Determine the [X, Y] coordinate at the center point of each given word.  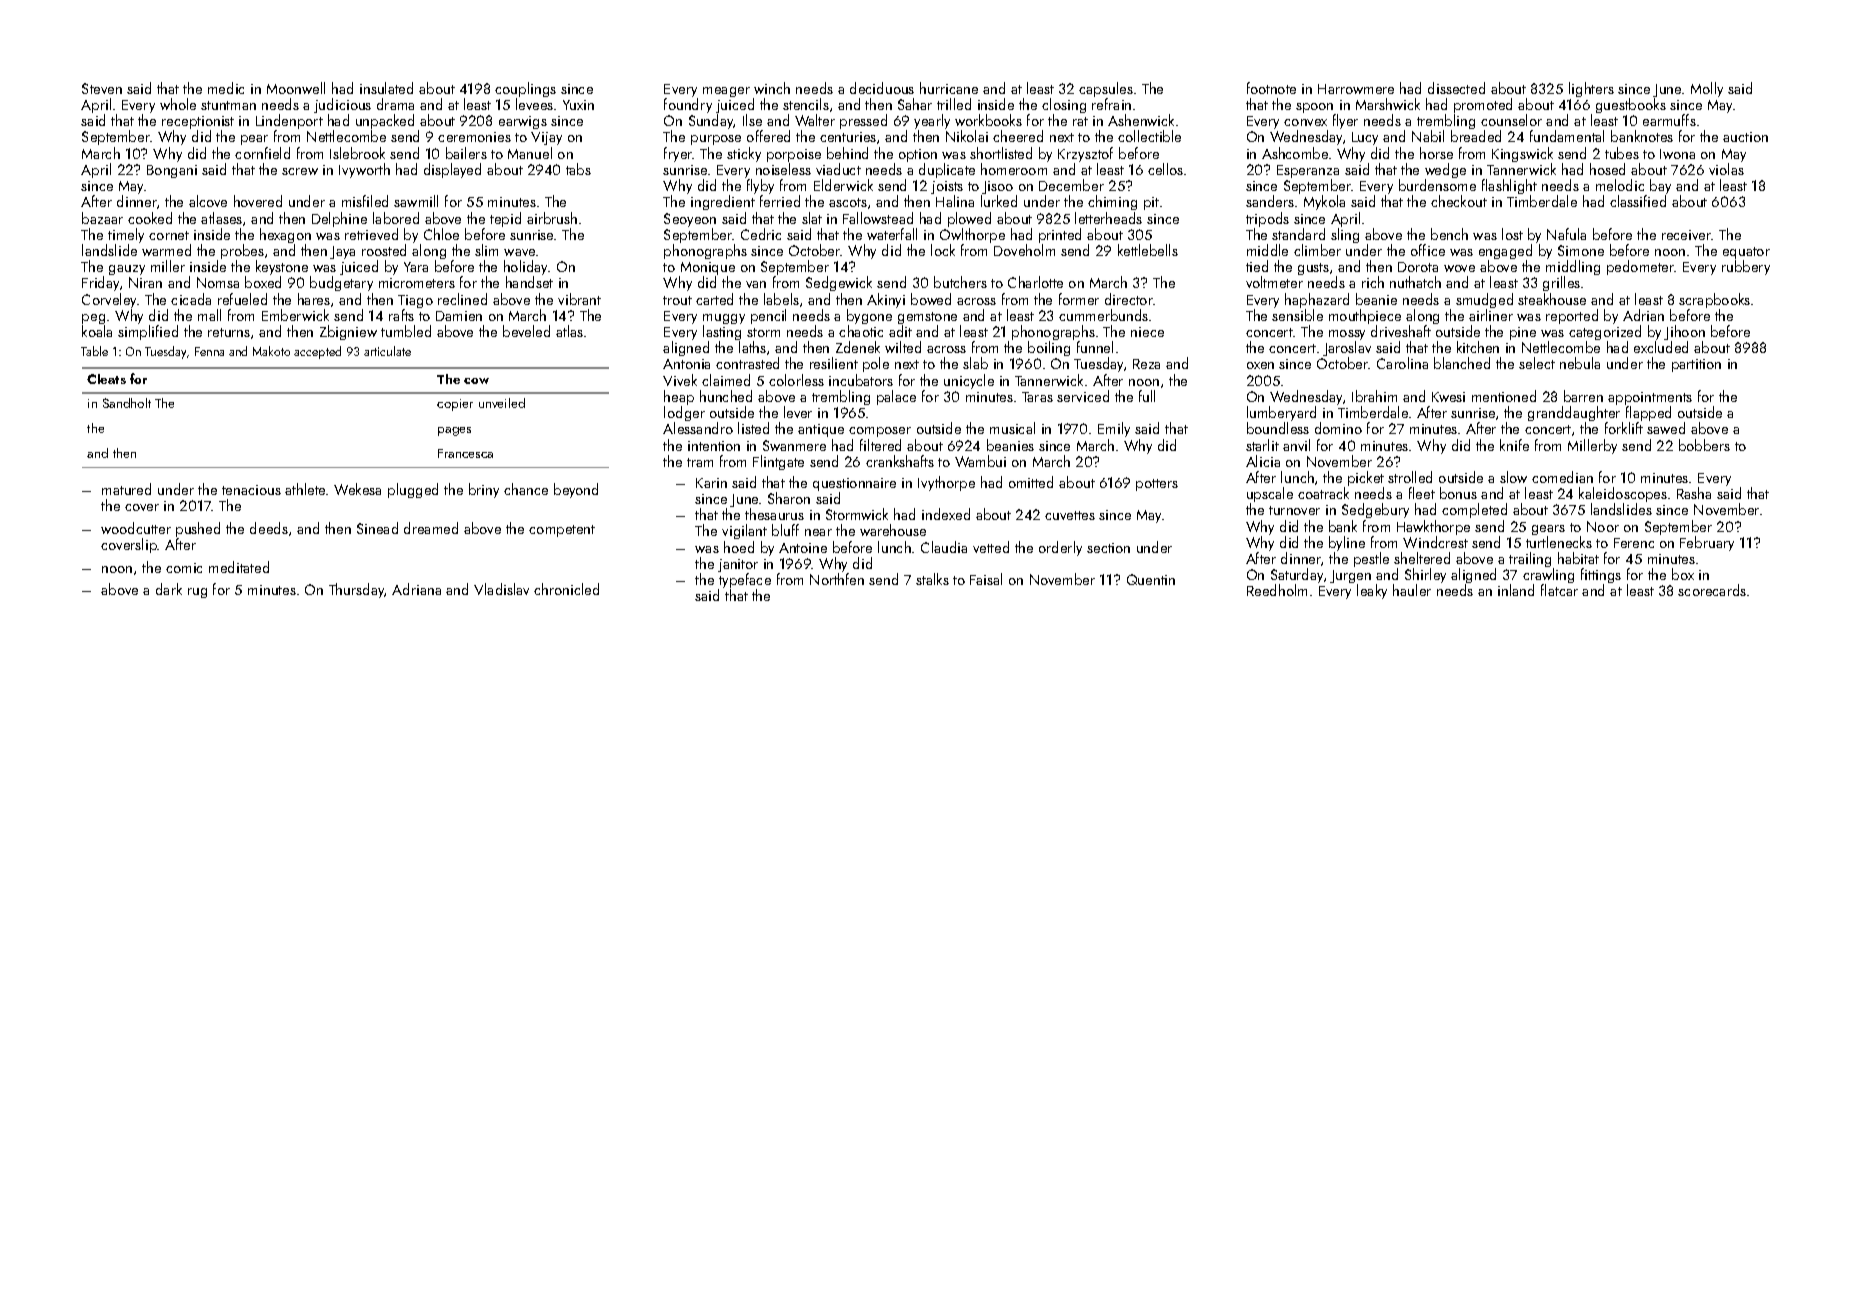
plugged [413, 490]
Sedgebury [1375, 510]
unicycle [969, 381]
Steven [102, 88]
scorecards [1712, 590]
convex [1305, 122]
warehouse [893, 530]
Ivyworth [364, 170]
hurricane [949, 88]
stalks [932, 579]
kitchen [1478, 347]
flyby [760, 186]
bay [1660, 186]
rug [197, 593]
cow [476, 381]
